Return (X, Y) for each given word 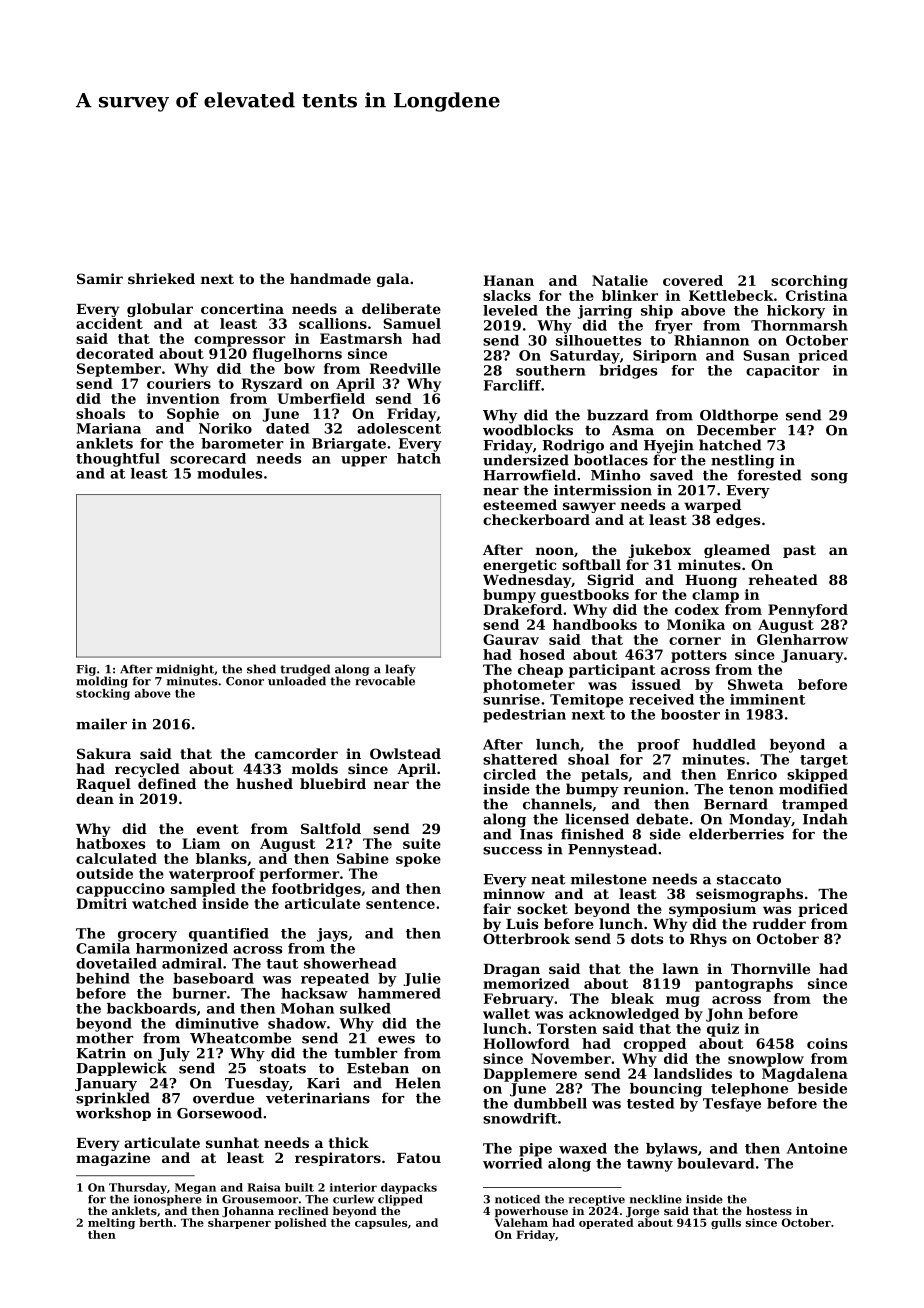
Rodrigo (573, 446)
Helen (418, 1083)
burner (199, 993)
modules (229, 473)
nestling (743, 461)
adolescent (399, 428)
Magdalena (805, 1075)
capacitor (783, 371)
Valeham (521, 1222)
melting (111, 1223)
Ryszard (272, 385)
